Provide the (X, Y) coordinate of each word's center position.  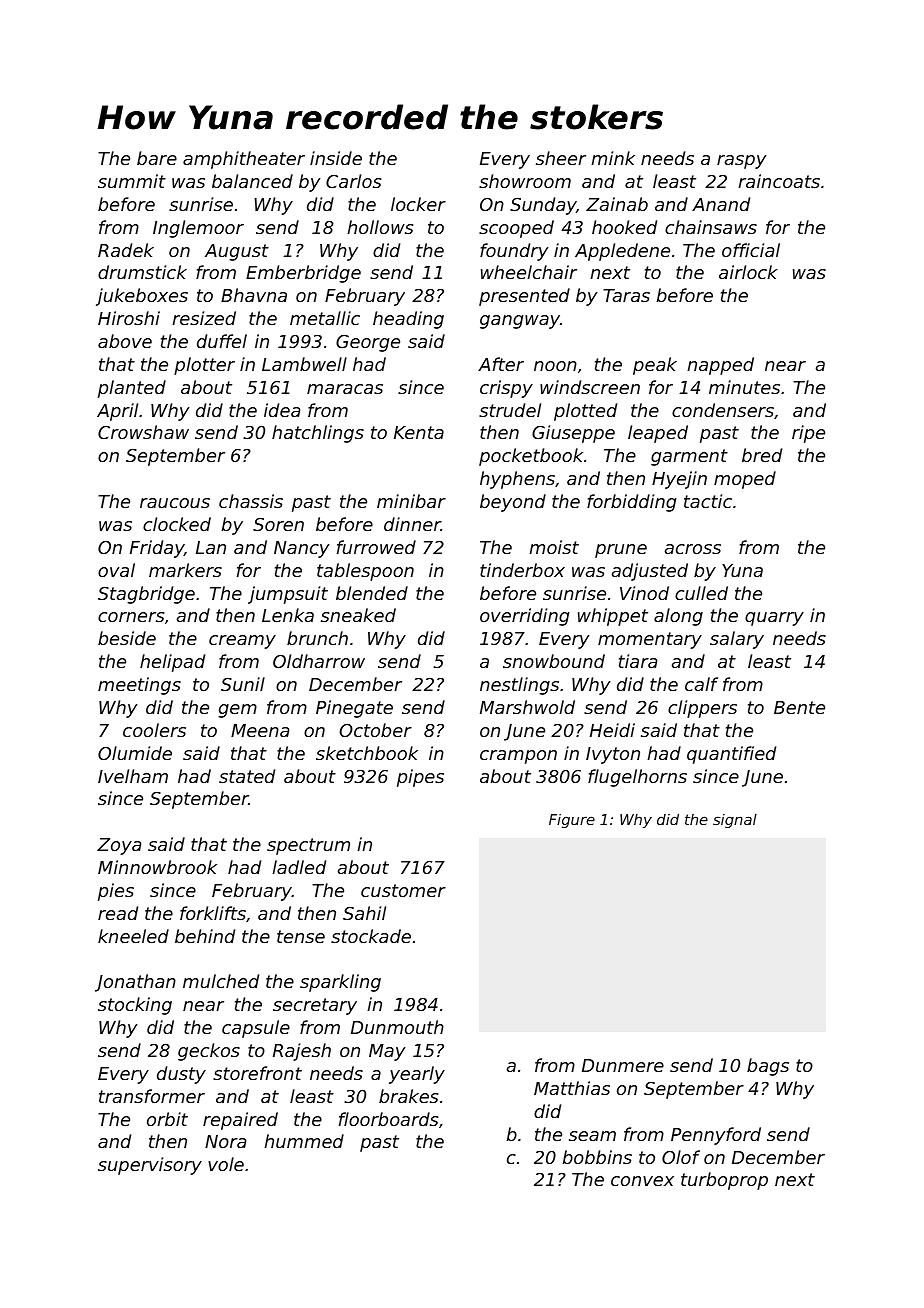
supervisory (150, 1166)
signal (735, 821)
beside (127, 638)
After (501, 364)
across (693, 549)
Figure (572, 821)
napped (720, 366)
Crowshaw (143, 432)
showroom (525, 181)
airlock (748, 272)
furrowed (376, 547)
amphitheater (244, 160)
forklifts (213, 913)
